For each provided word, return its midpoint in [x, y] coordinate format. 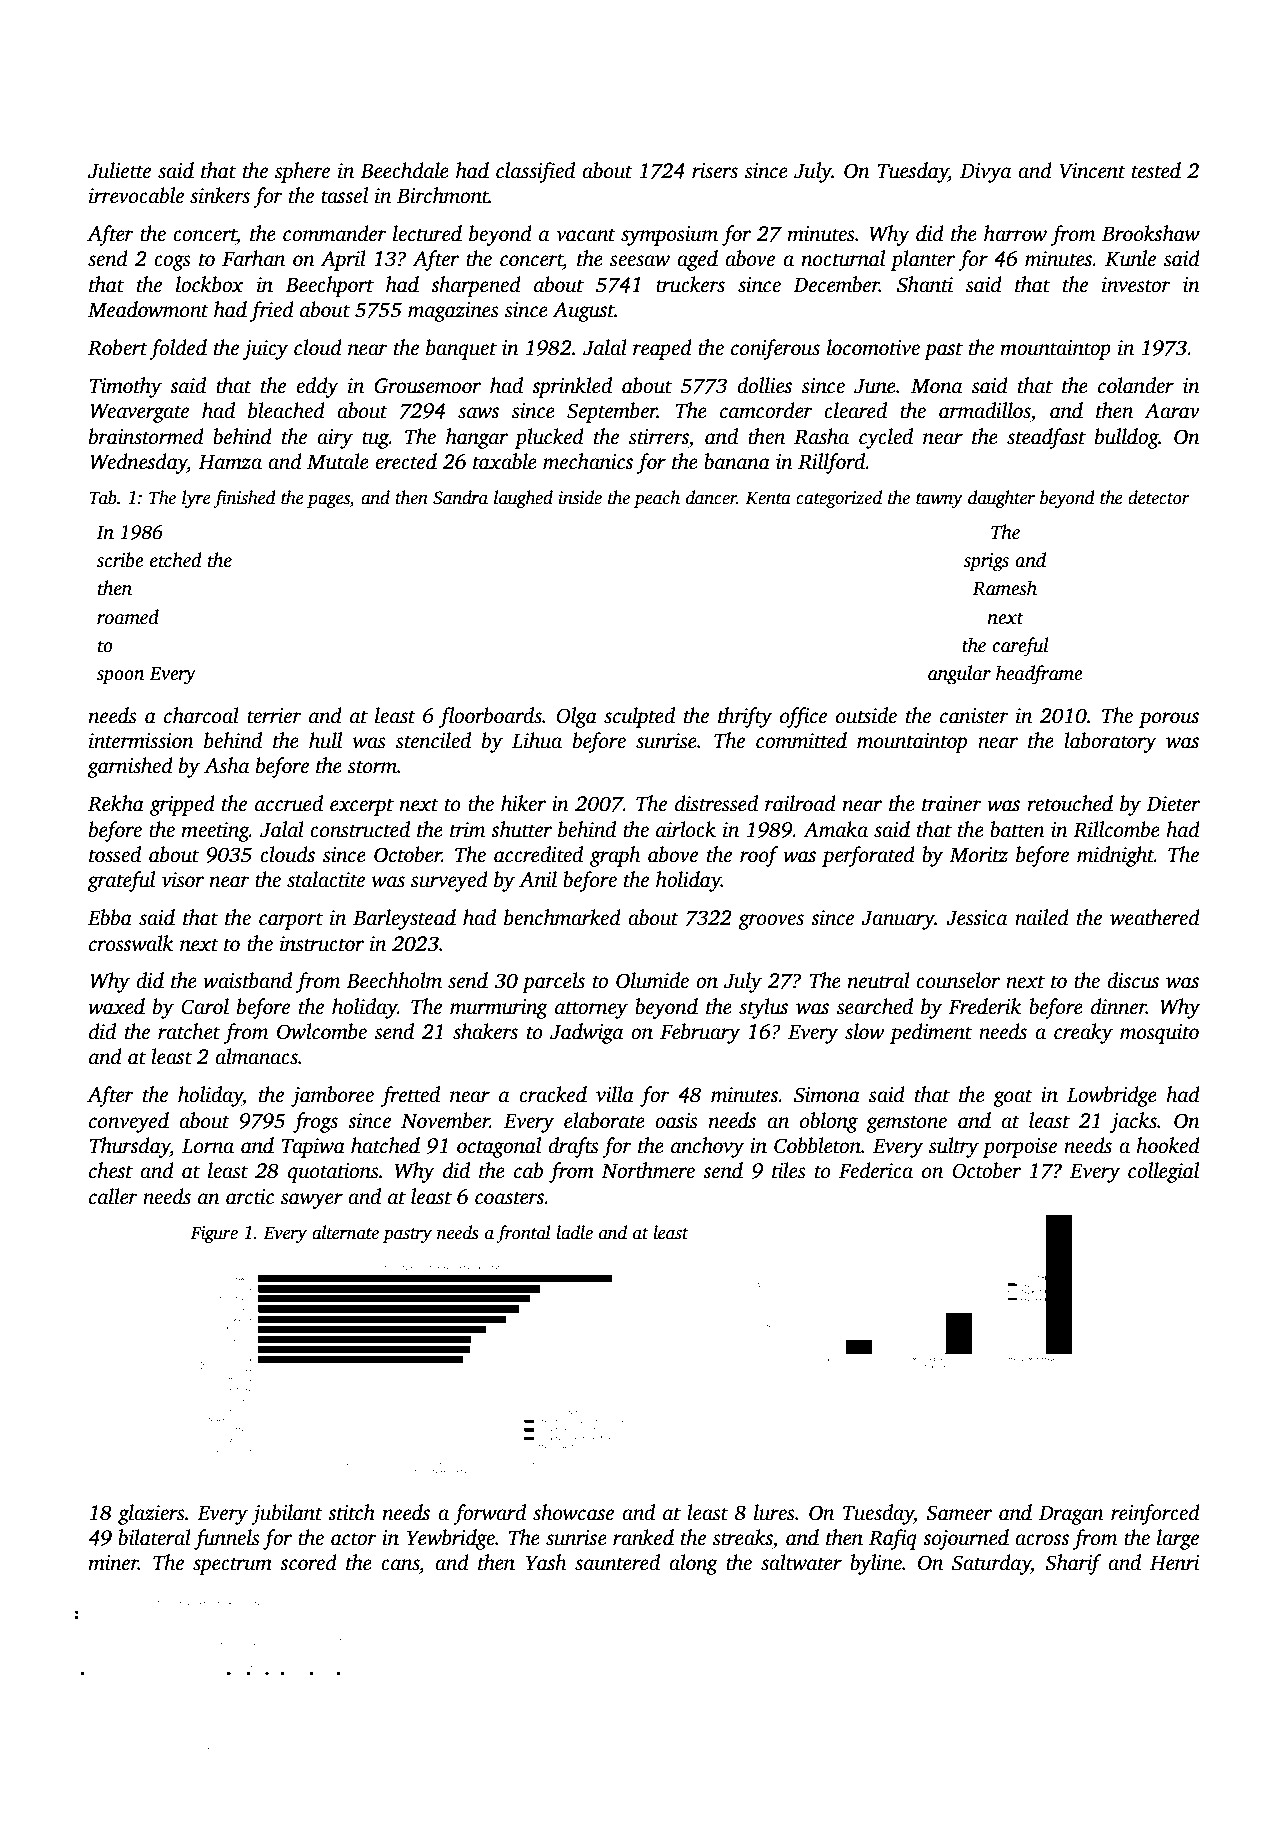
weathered [1155, 917]
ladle [574, 1232]
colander [1136, 385]
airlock [686, 829]
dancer [711, 497]
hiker [523, 803]
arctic [250, 1197]
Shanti [925, 284]
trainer [952, 804]
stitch [351, 1512]
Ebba [110, 917]
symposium [669, 236]
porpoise [1019, 1148]
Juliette [119, 170]
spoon [121, 677]
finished [244, 499]
